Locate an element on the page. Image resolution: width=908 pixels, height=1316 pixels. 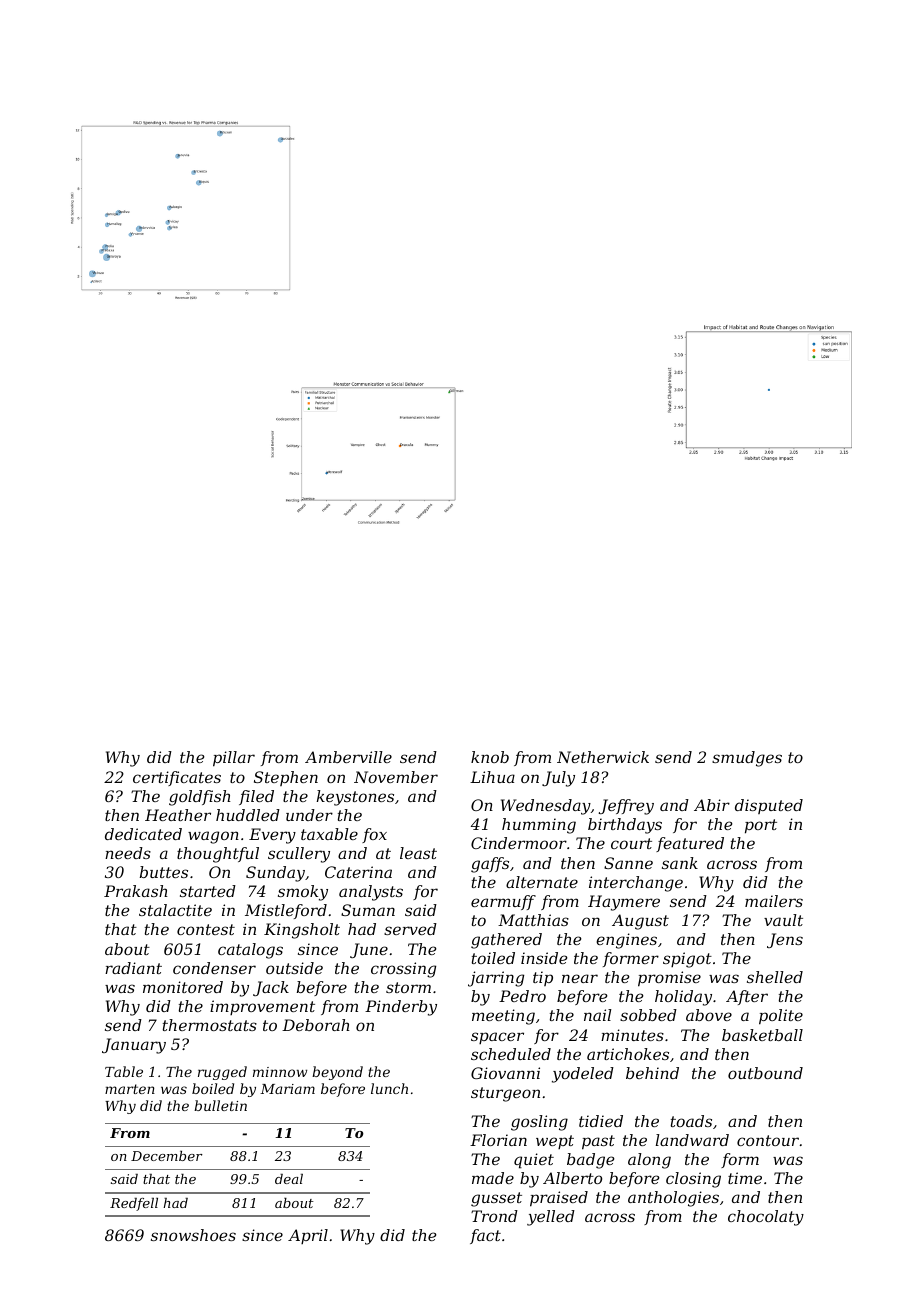
tidied is located at coordinates (601, 1121).
